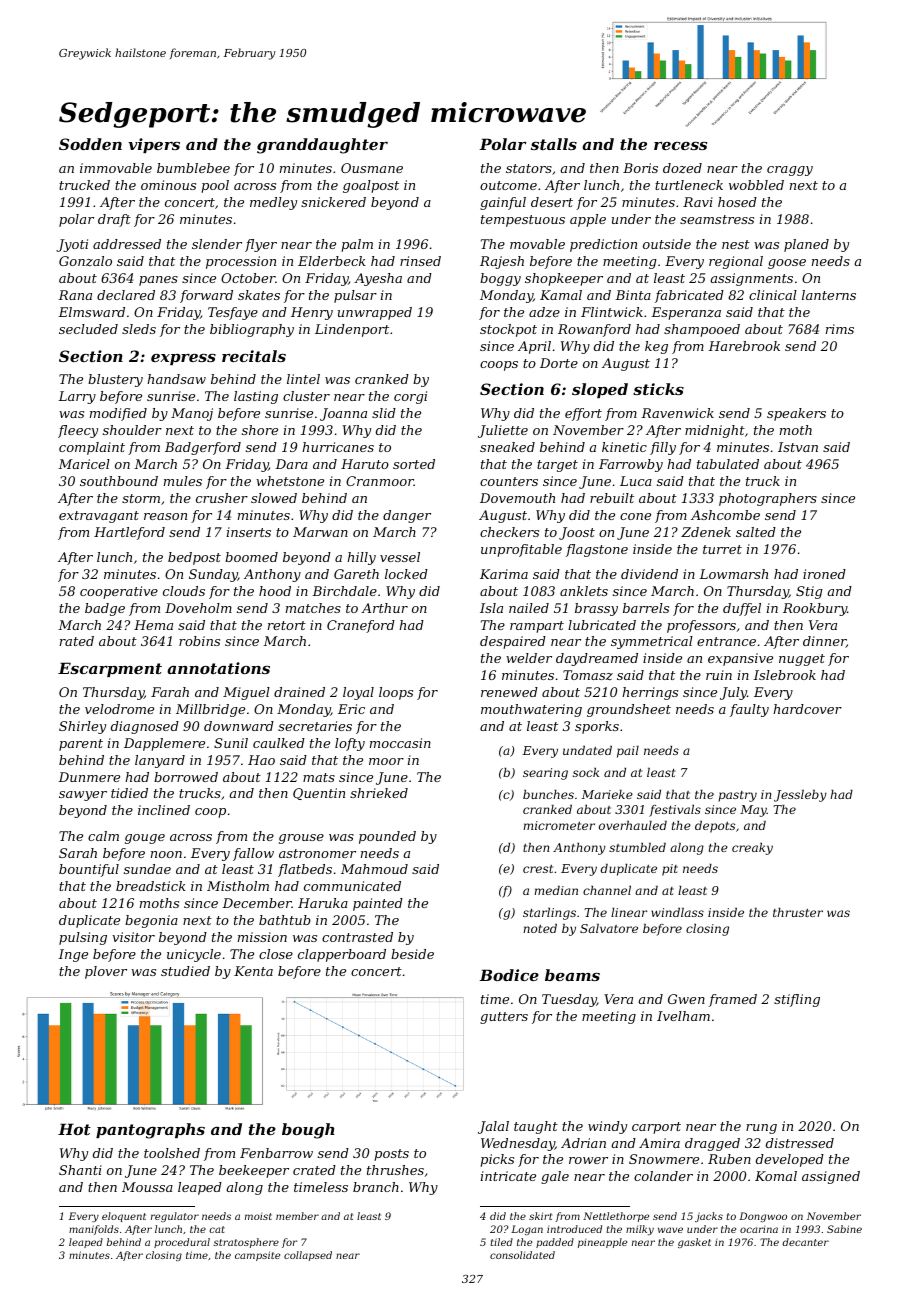 The width and height of the page is (924, 1308). Describe the element at coordinates (80, 1170) in the page. I see `Shanti` at that location.
